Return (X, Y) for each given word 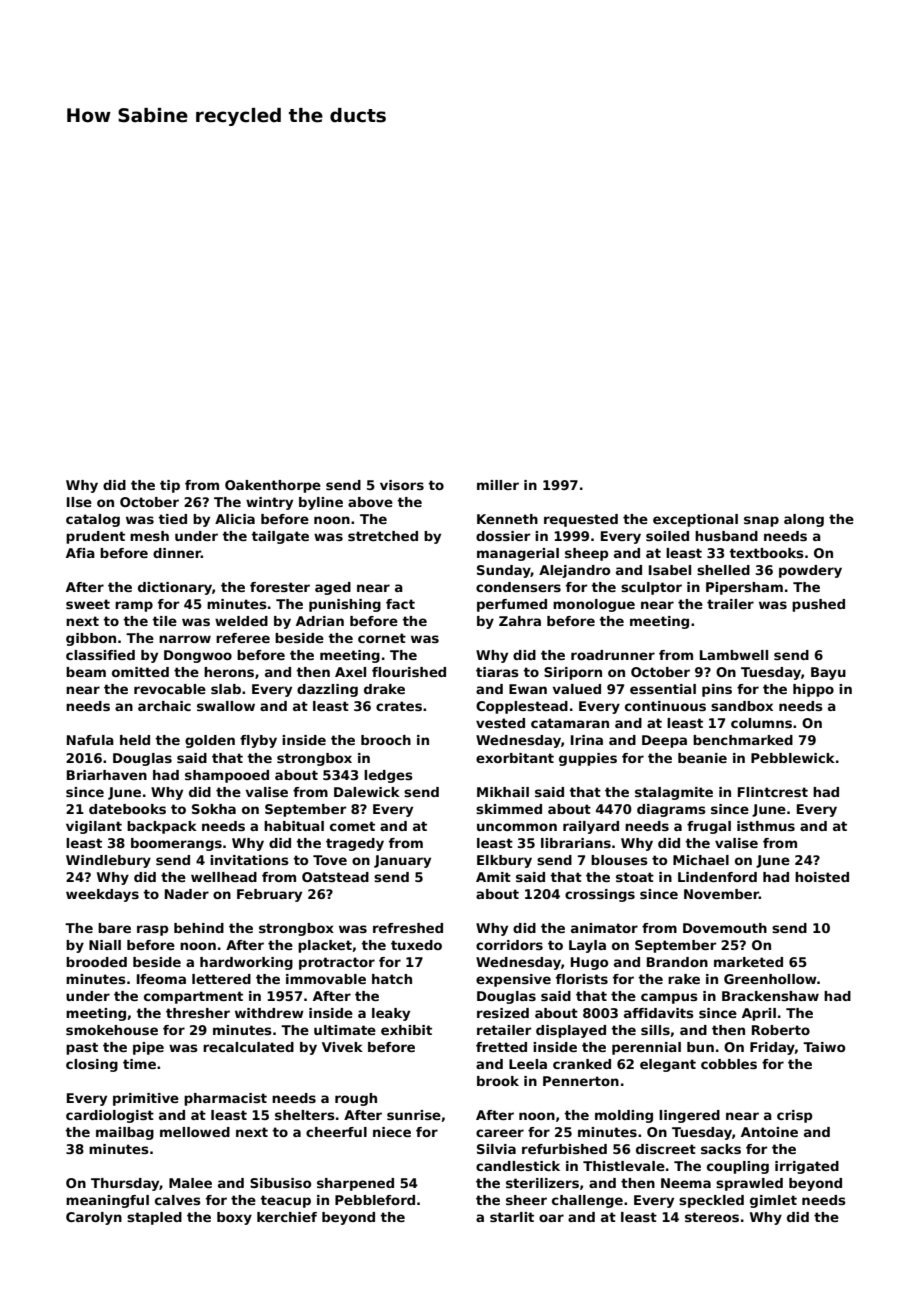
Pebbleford (375, 1200)
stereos (712, 1217)
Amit (493, 877)
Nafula (90, 740)
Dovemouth (725, 928)
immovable (326, 979)
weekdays (102, 895)
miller (498, 485)
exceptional (695, 520)
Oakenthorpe (273, 486)
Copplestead (522, 707)
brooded (96, 962)
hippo (813, 690)
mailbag (125, 1133)
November (721, 894)
